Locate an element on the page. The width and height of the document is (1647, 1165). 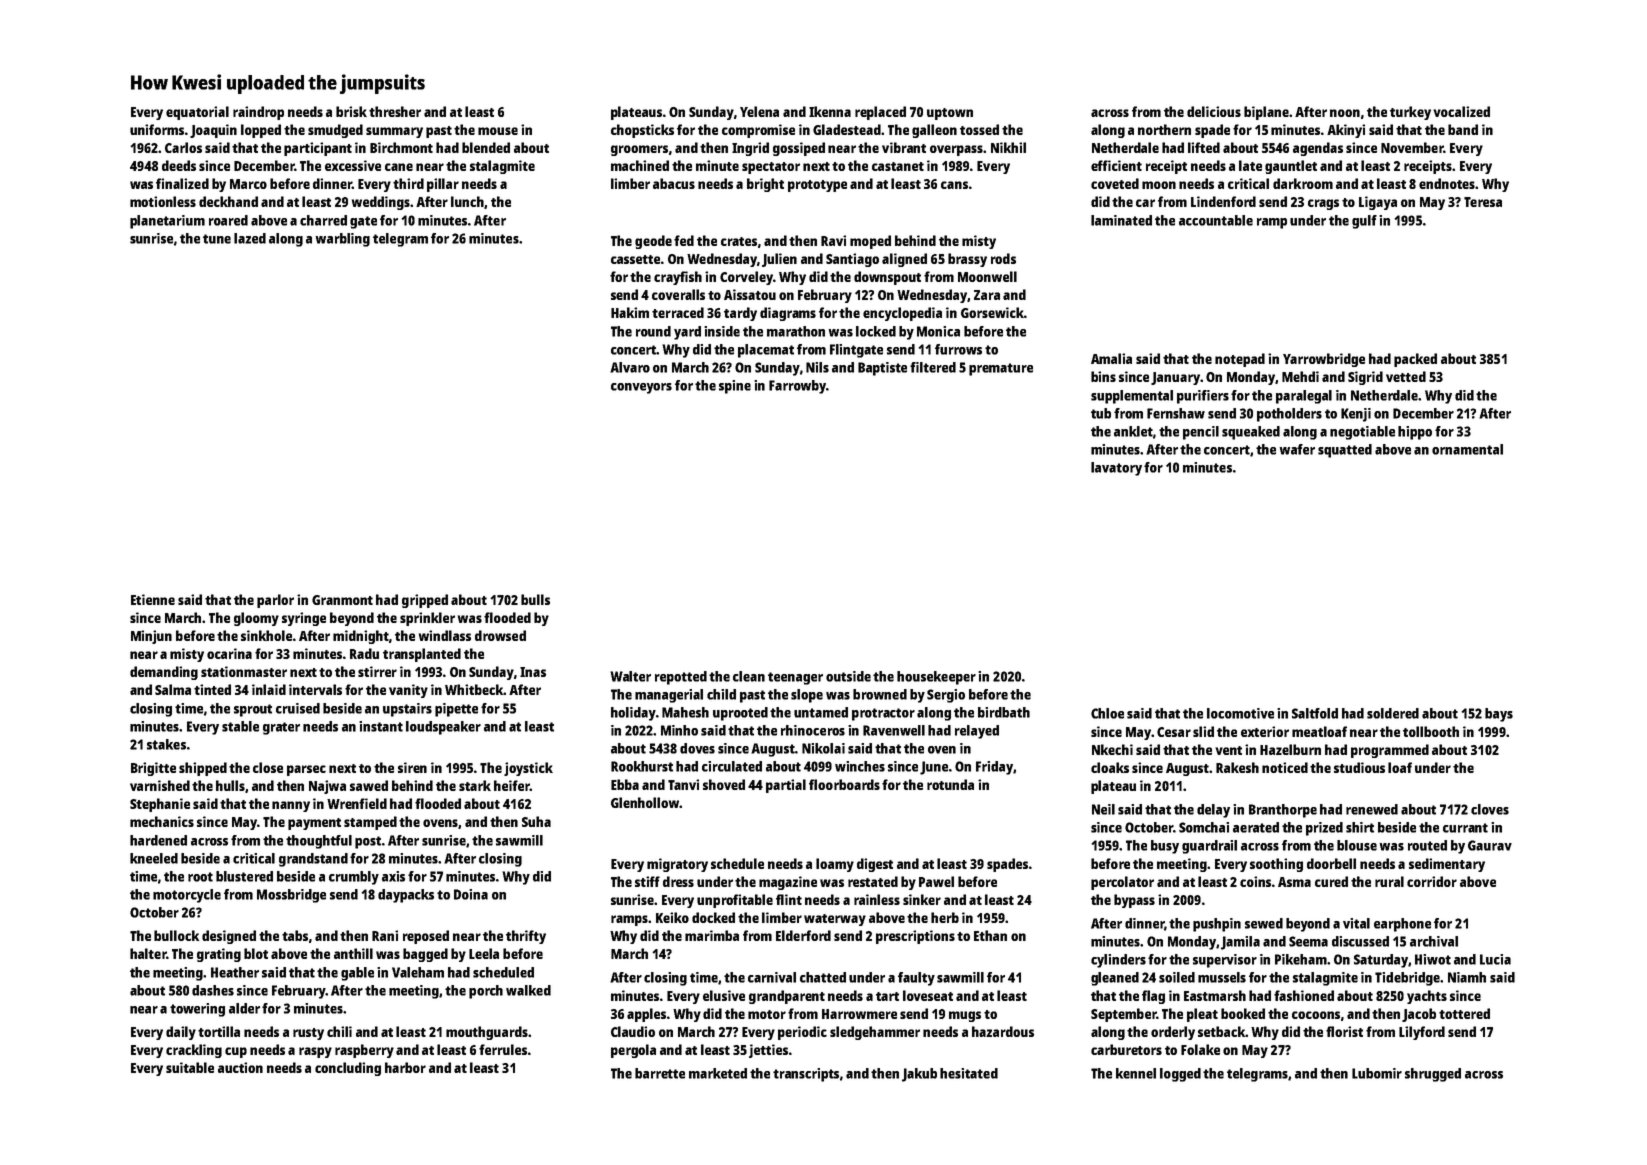
cloaks is located at coordinates (1110, 767).
